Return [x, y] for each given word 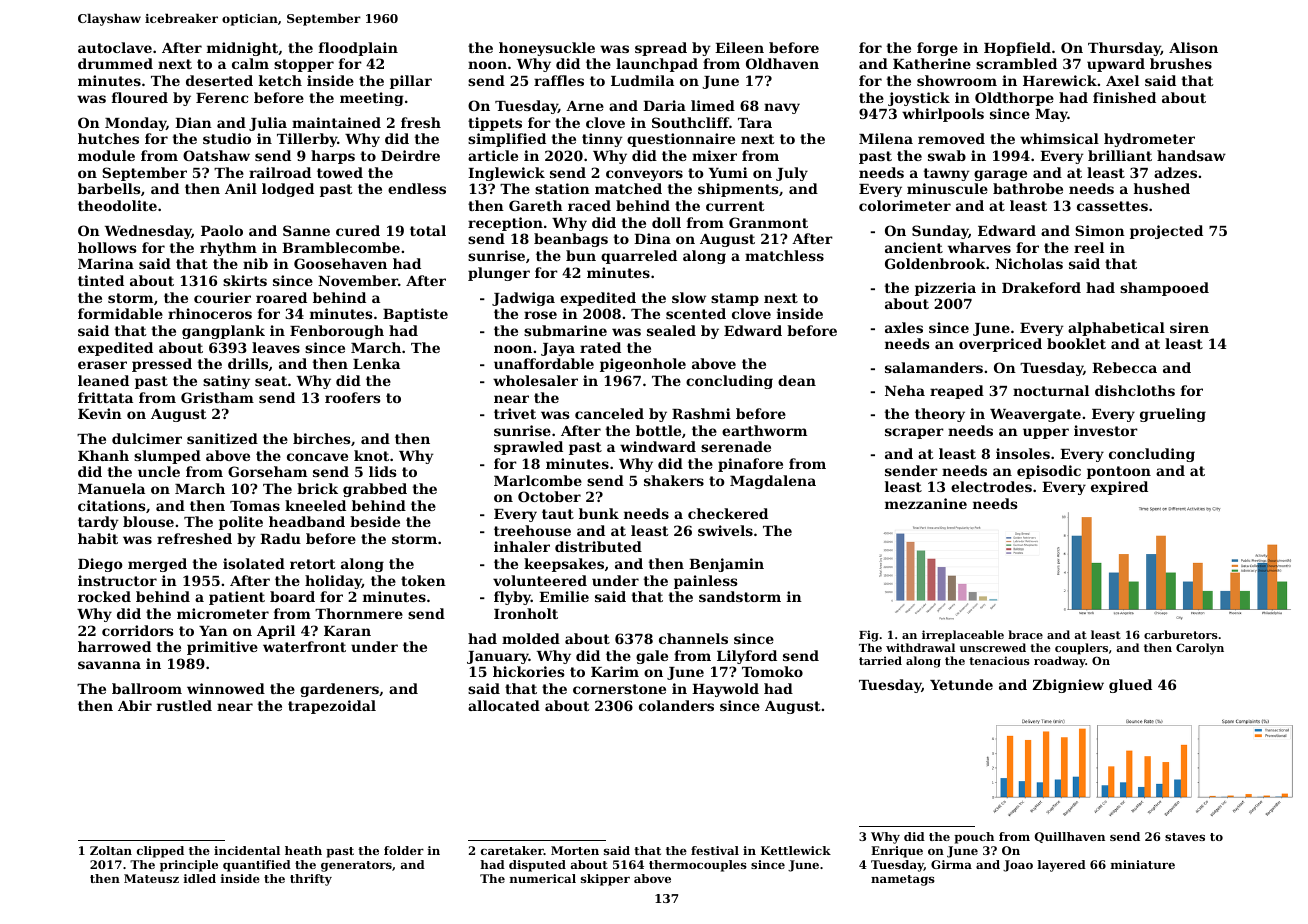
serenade [736, 446]
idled [200, 878]
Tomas [255, 506]
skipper [605, 880]
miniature [1143, 864]
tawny [947, 174]
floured [140, 97]
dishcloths [1135, 390]
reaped [957, 392]
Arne [585, 106]
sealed [671, 330]
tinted [101, 280]
